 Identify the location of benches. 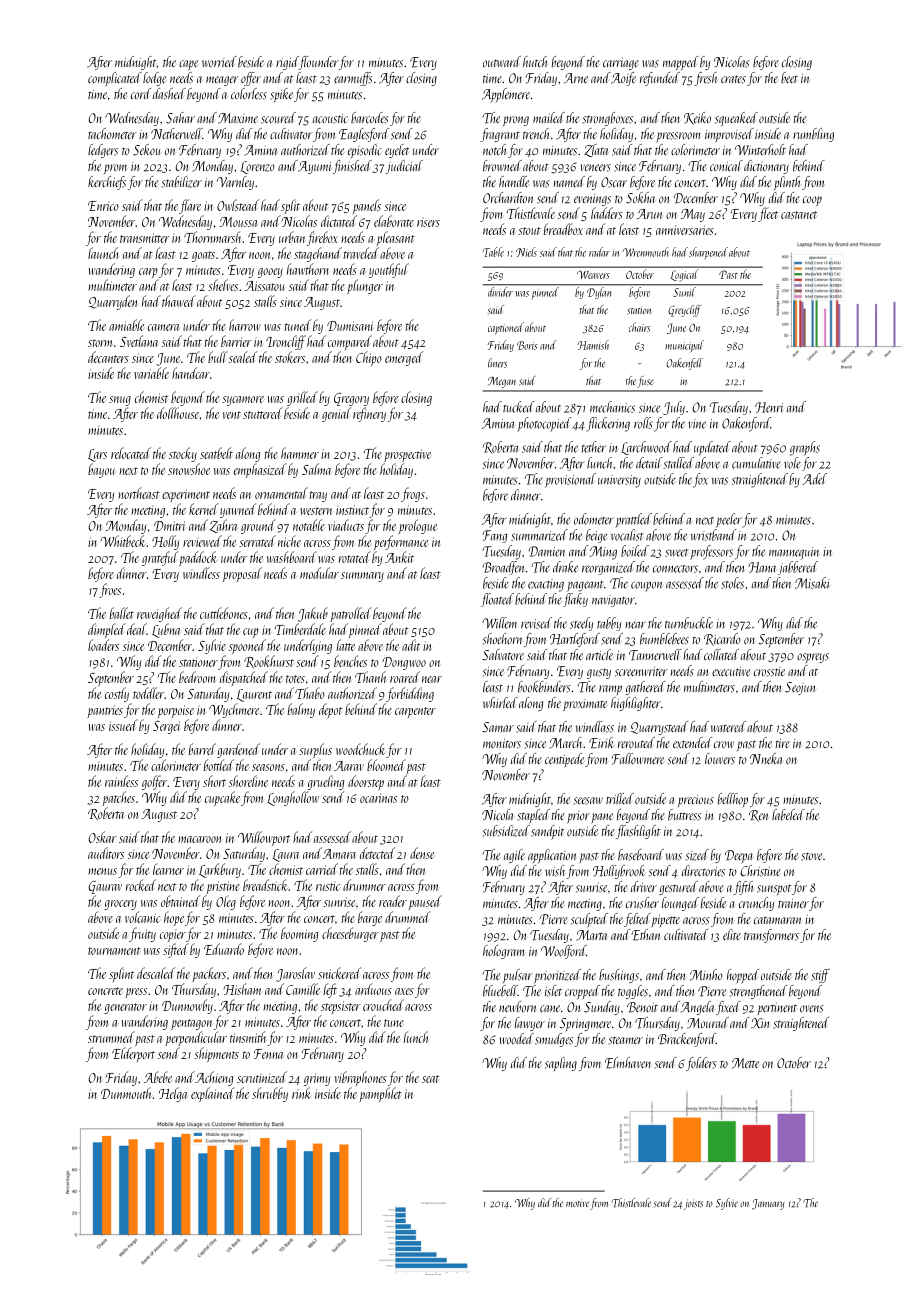
(350, 661).
